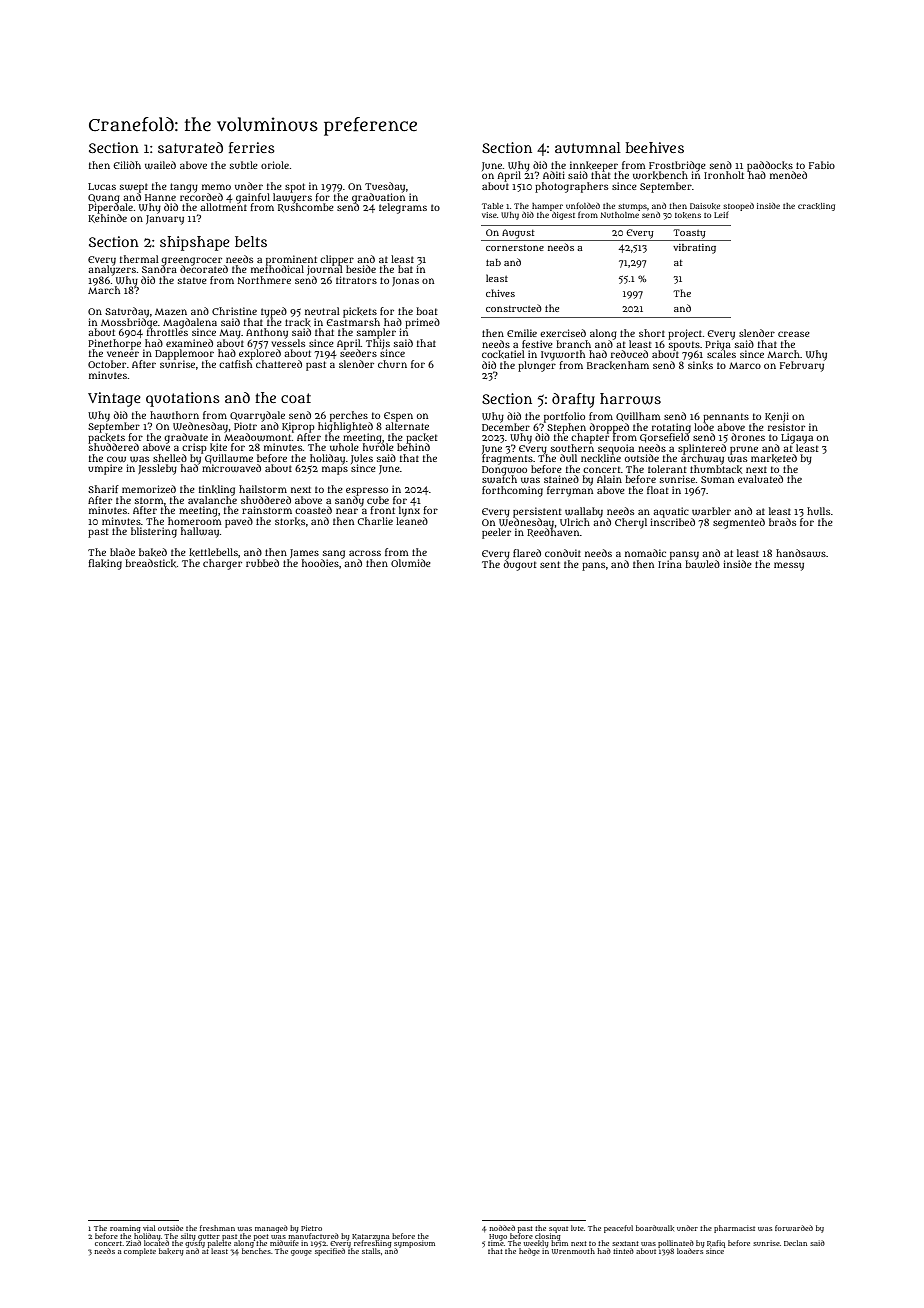  I want to click on beehives, so click(655, 147).
